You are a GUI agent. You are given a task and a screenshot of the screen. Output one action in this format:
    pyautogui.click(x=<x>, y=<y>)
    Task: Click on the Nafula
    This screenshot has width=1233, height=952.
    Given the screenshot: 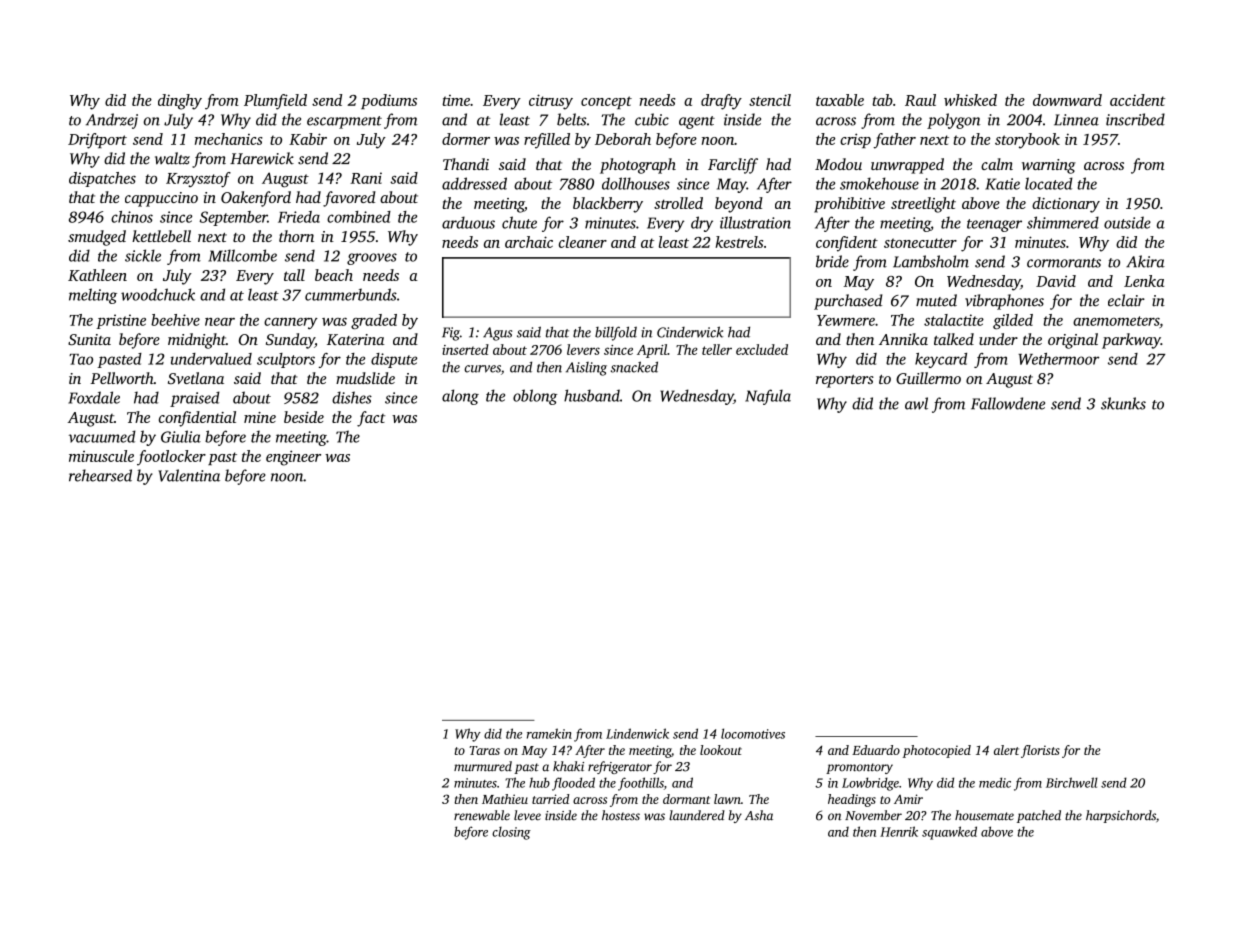 What is the action you would take?
    pyautogui.click(x=768, y=397)
